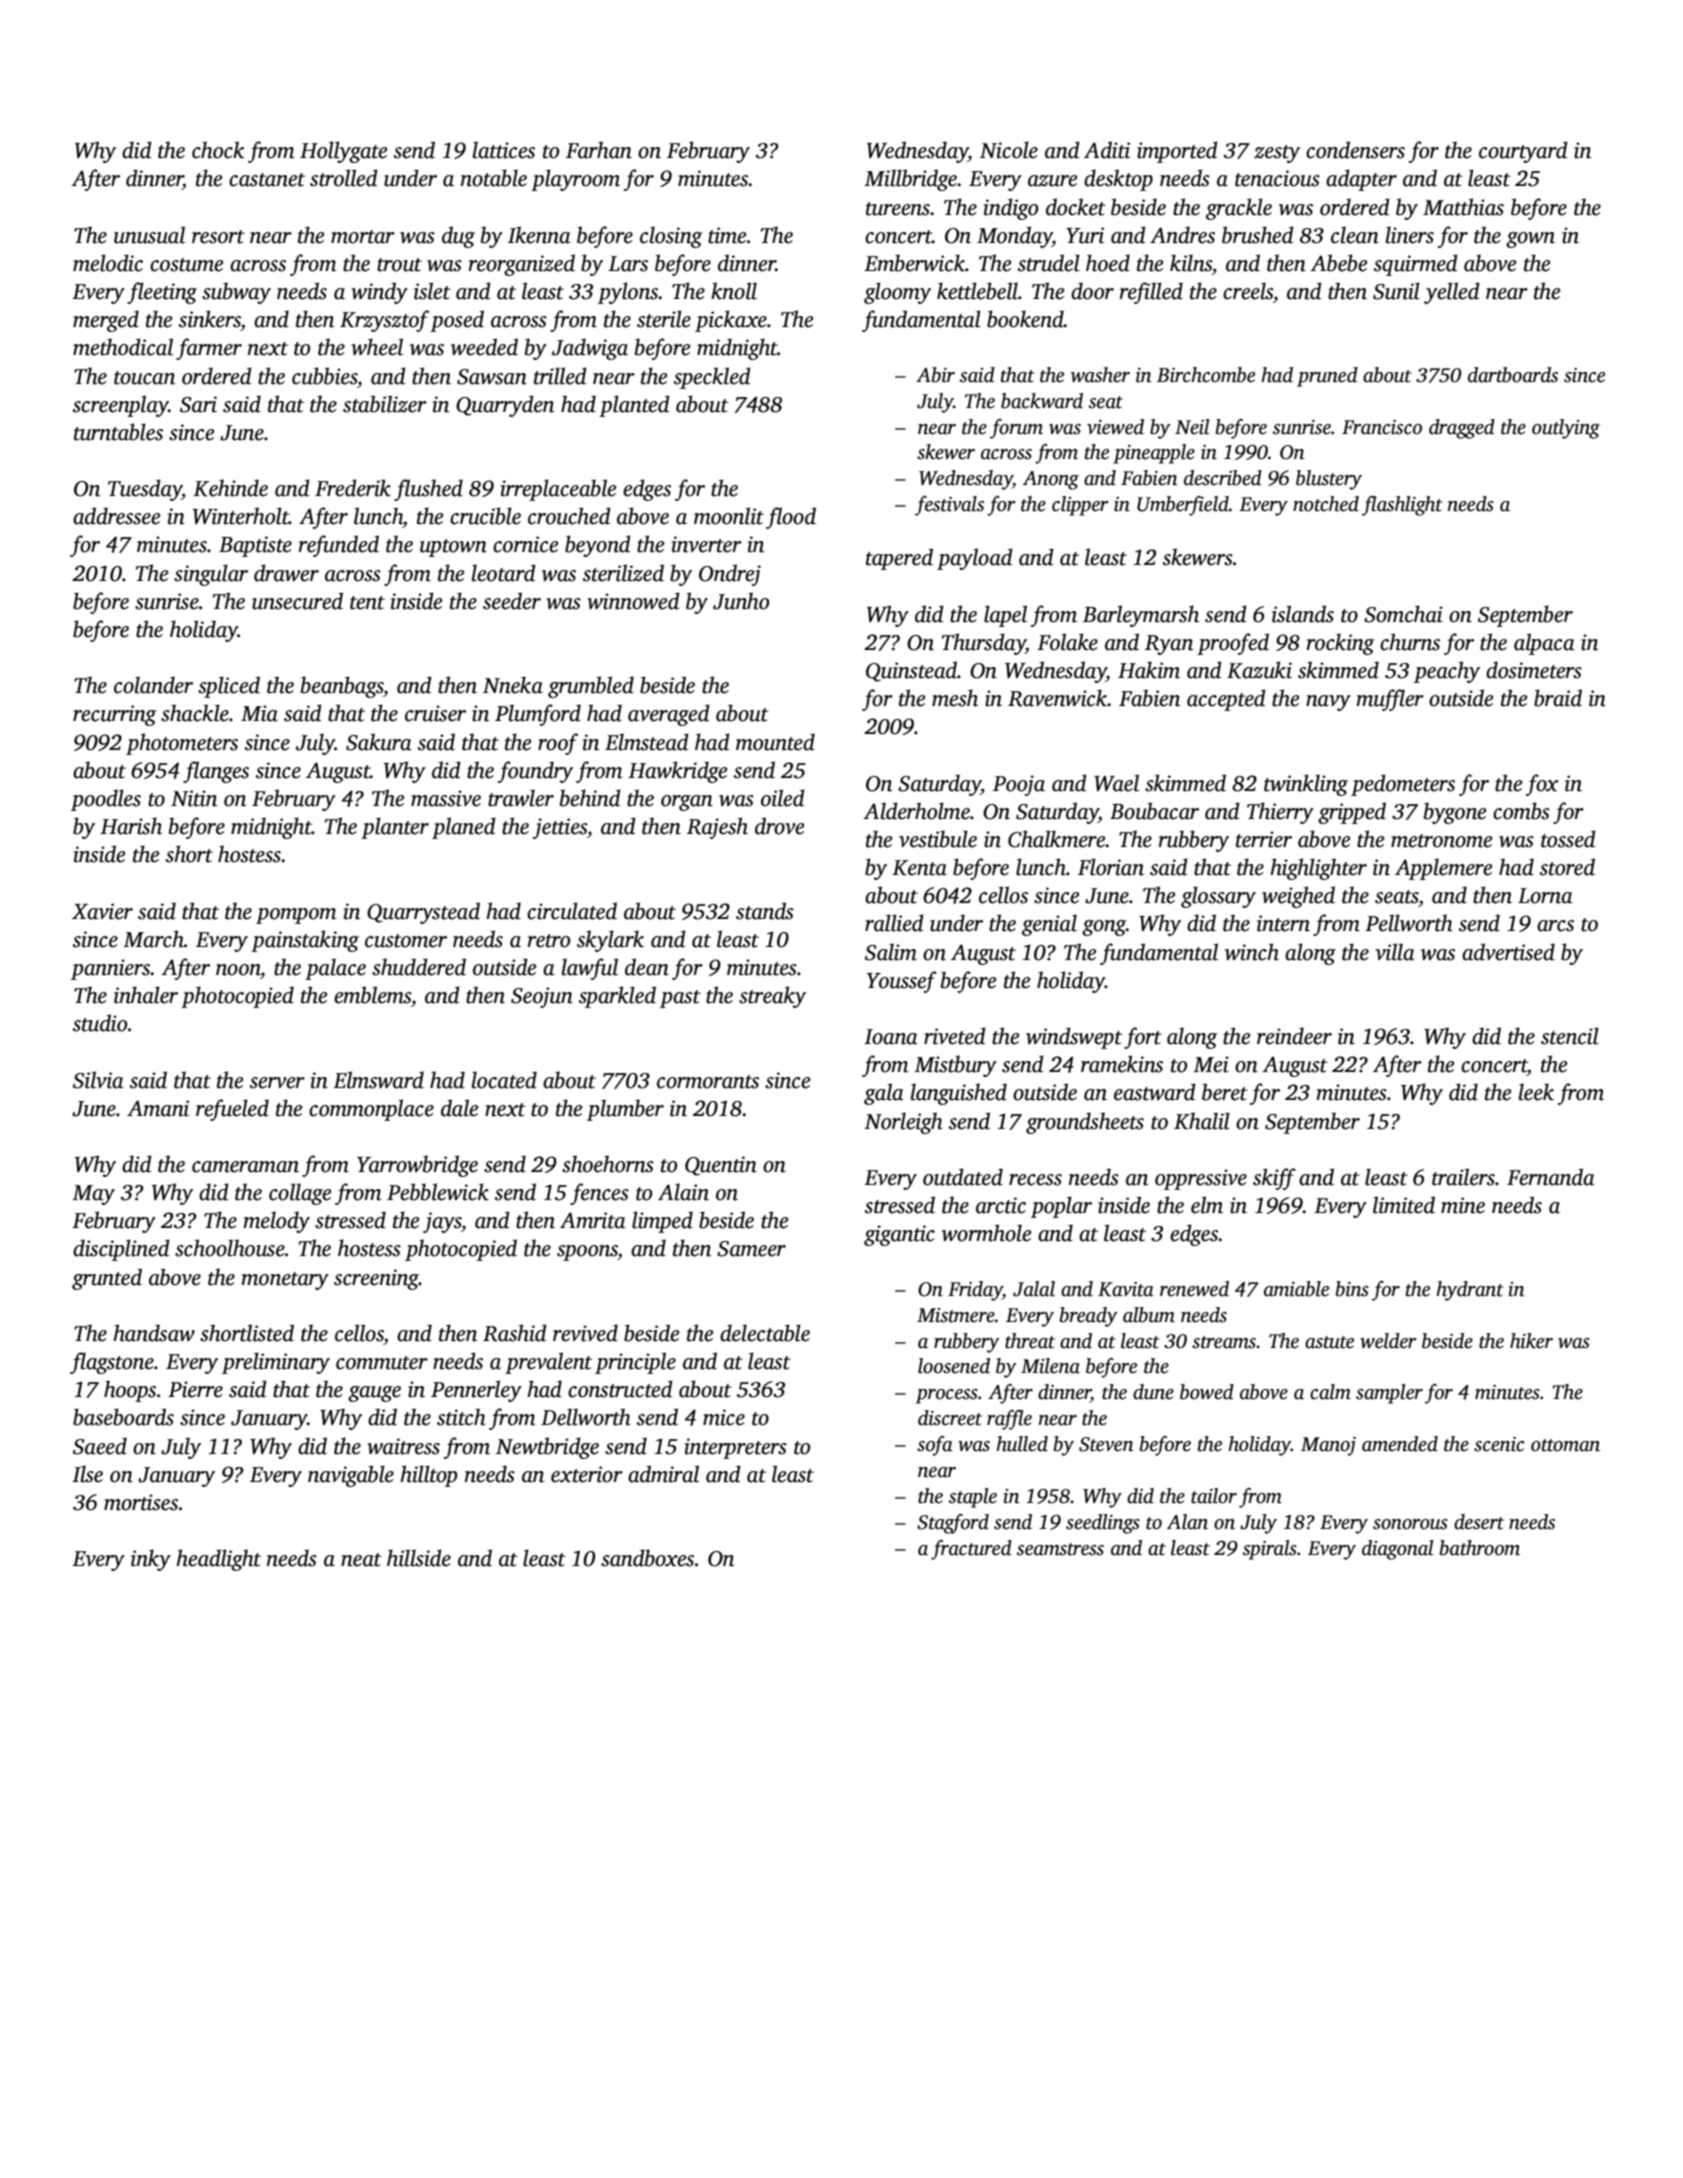  I want to click on Quinstead, so click(911, 671).
